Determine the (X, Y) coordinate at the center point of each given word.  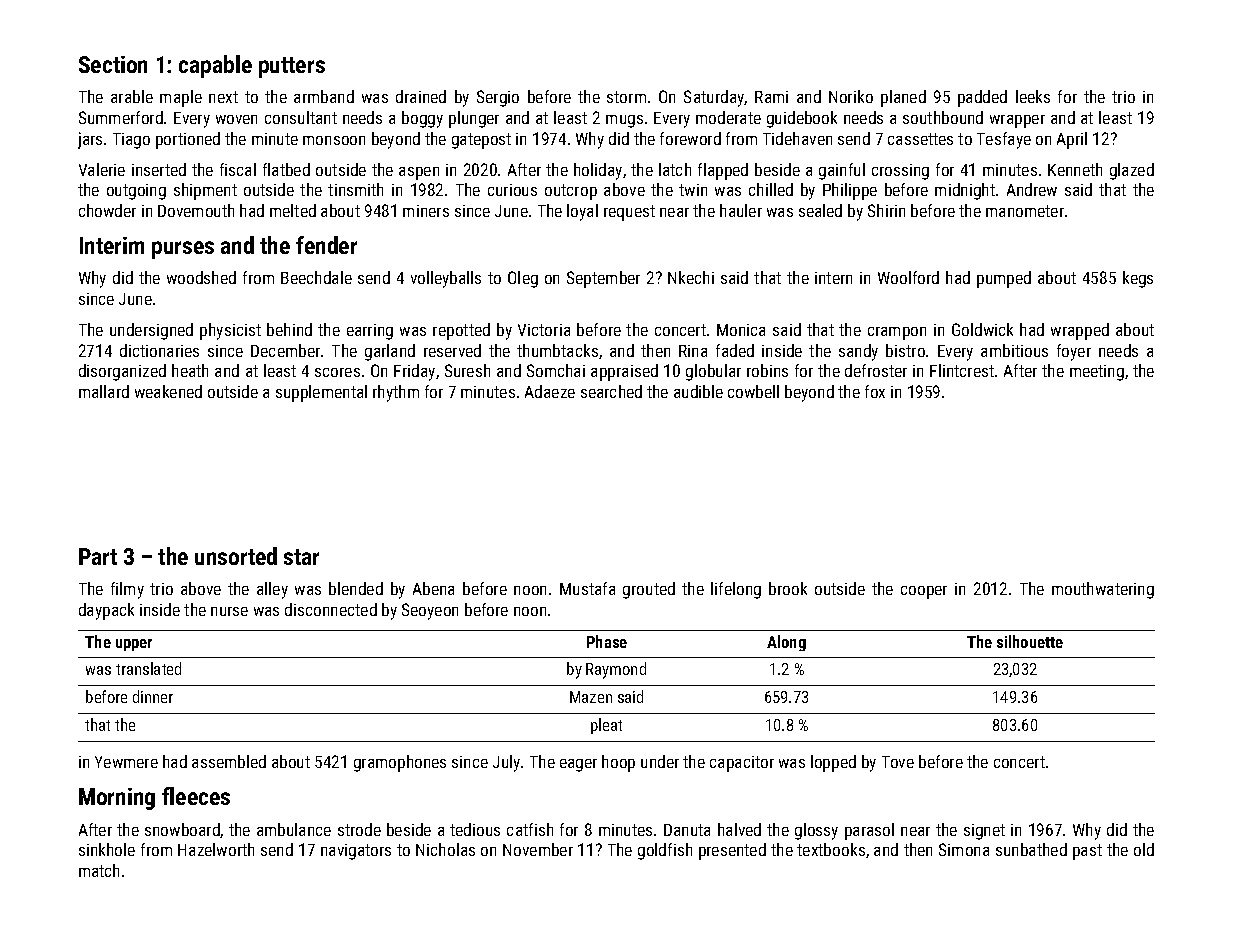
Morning (117, 799)
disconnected (331, 609)
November (538, 849)
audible (698, 391)
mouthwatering (1103, 590)
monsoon (334, 140)
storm (626, 97)
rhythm (396, 393)
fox (875, 391)
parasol (869, 831)
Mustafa (587, 588)
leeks (1033, 96)
